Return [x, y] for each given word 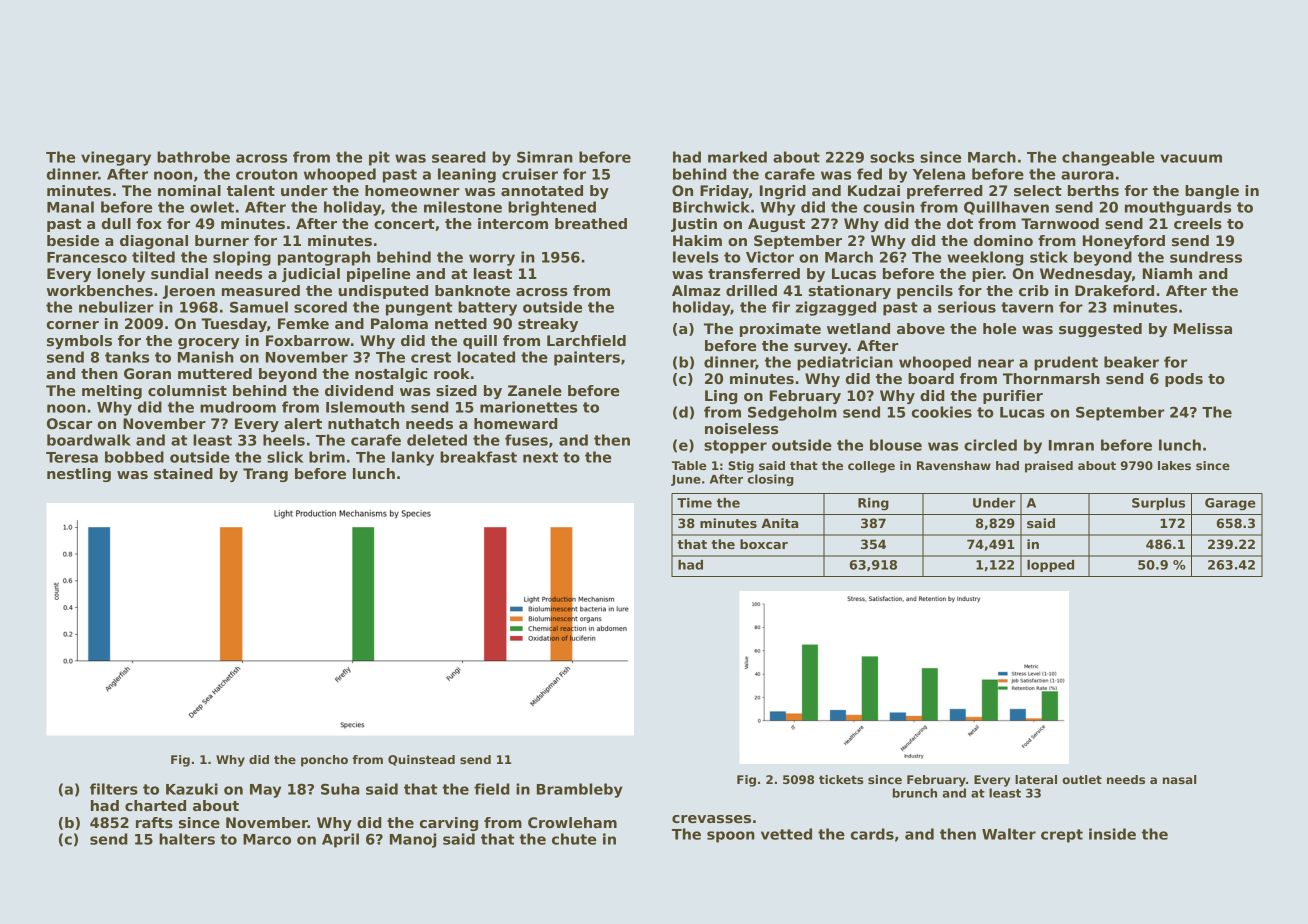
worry [492, 260]
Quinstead [421, 760]
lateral [1036, 779]
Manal [70, 207]
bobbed [134, 457]
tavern [1027, 307]
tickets [841, 779]
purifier [1013, 397]
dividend [359, 390]
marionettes [528, 407]
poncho [324, 761]
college [871, 467]
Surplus [1158, 504]
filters [114, 789]
